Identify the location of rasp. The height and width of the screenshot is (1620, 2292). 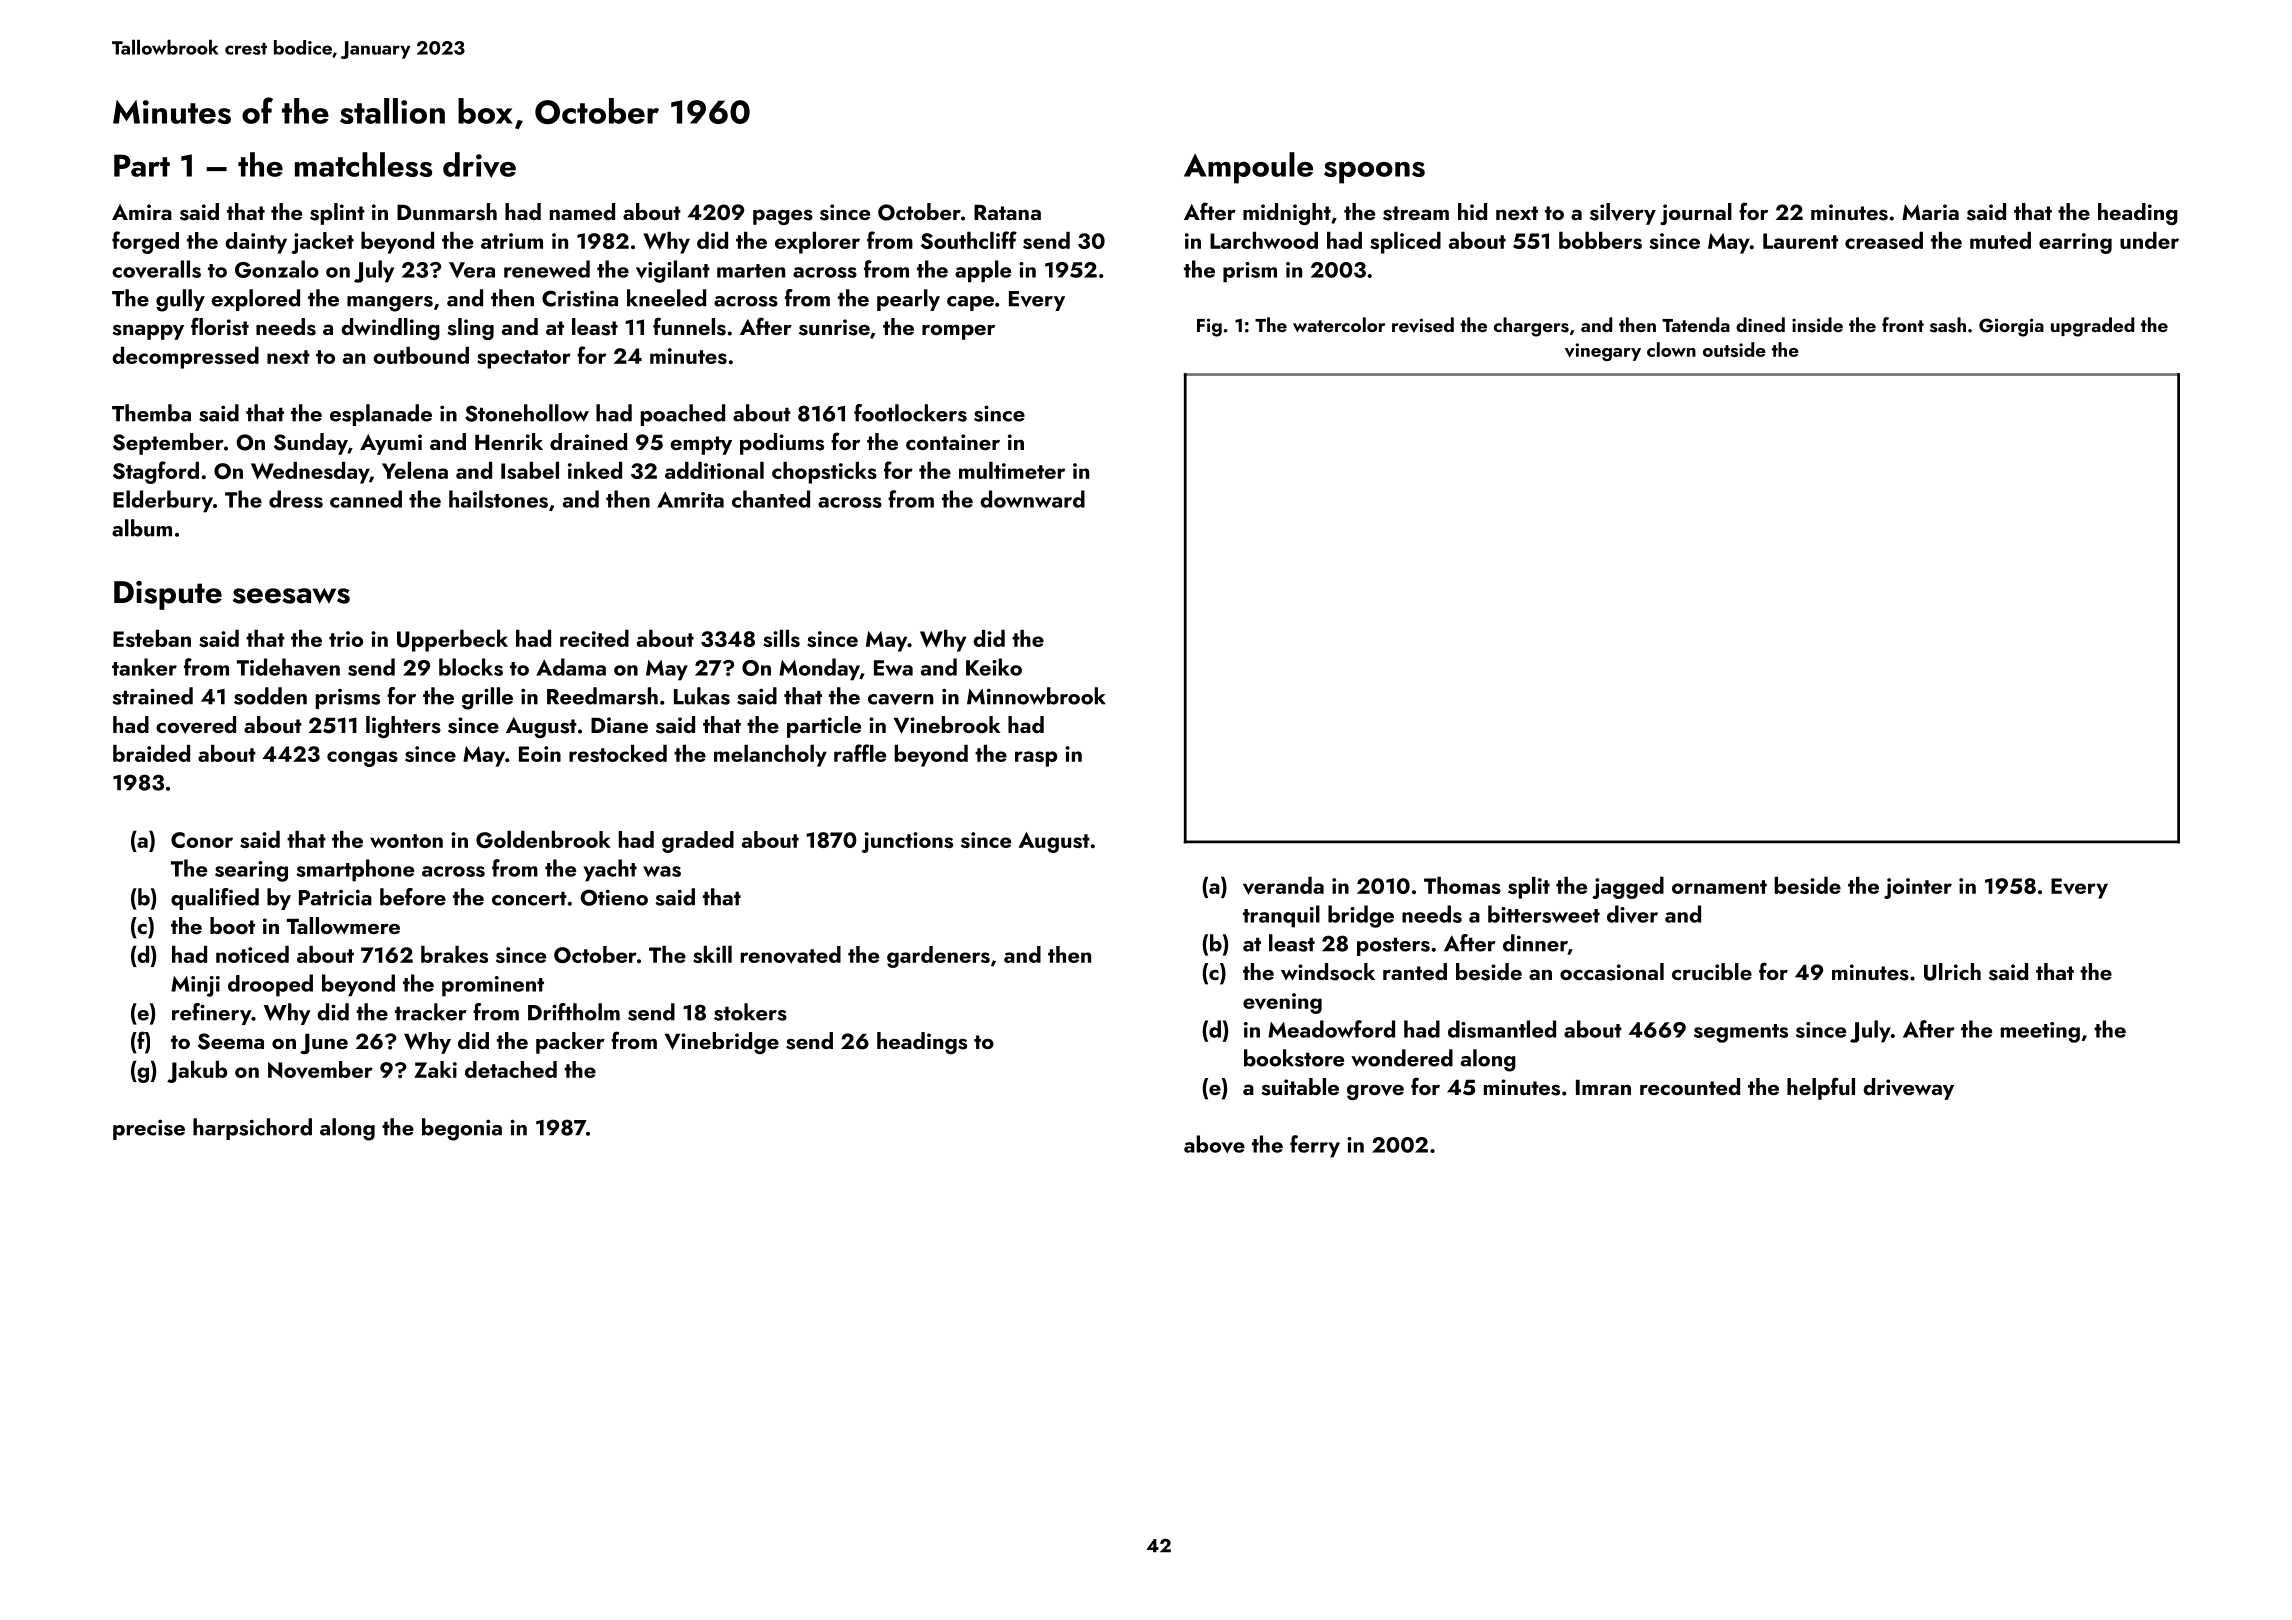
(1036, 759).
